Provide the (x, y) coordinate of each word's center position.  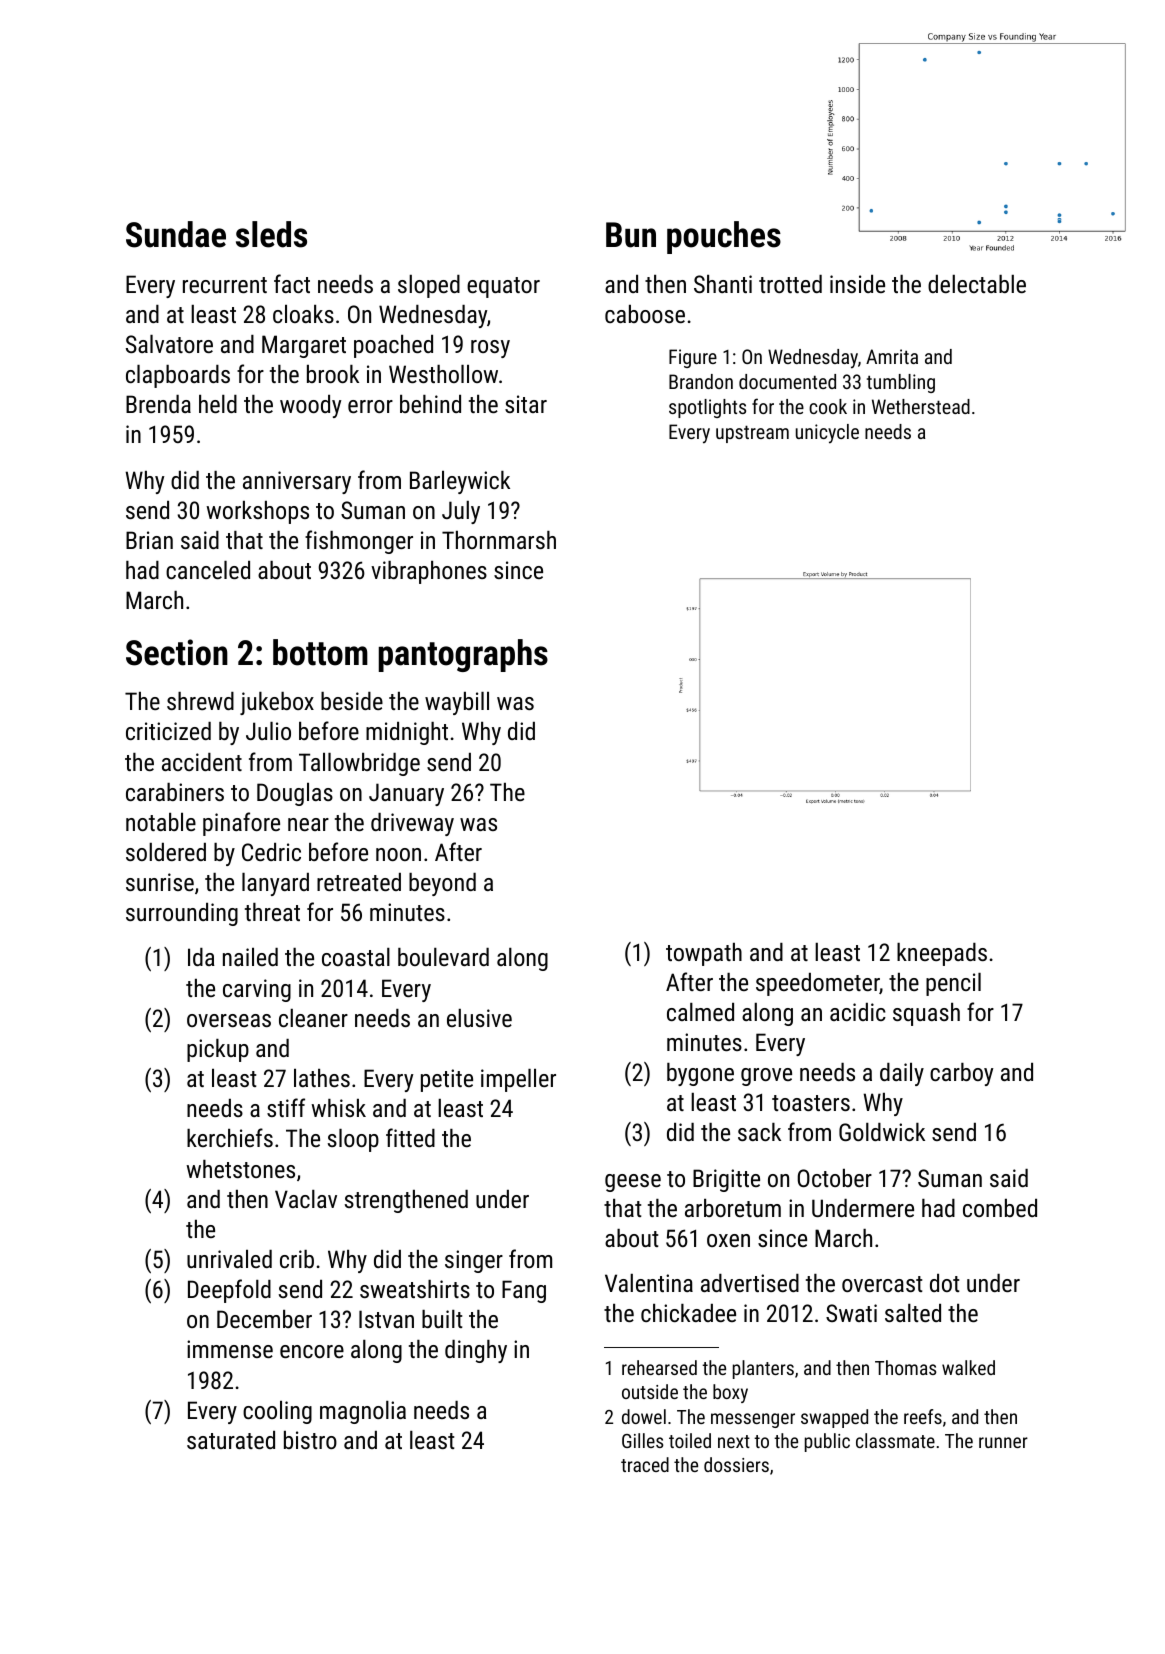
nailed (250, 957)
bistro (310, 1440)
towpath (704, 954)
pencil (953, 984)
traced (645, 1464)
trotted (790, 284)
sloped (429, 286)
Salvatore (169, 344)
